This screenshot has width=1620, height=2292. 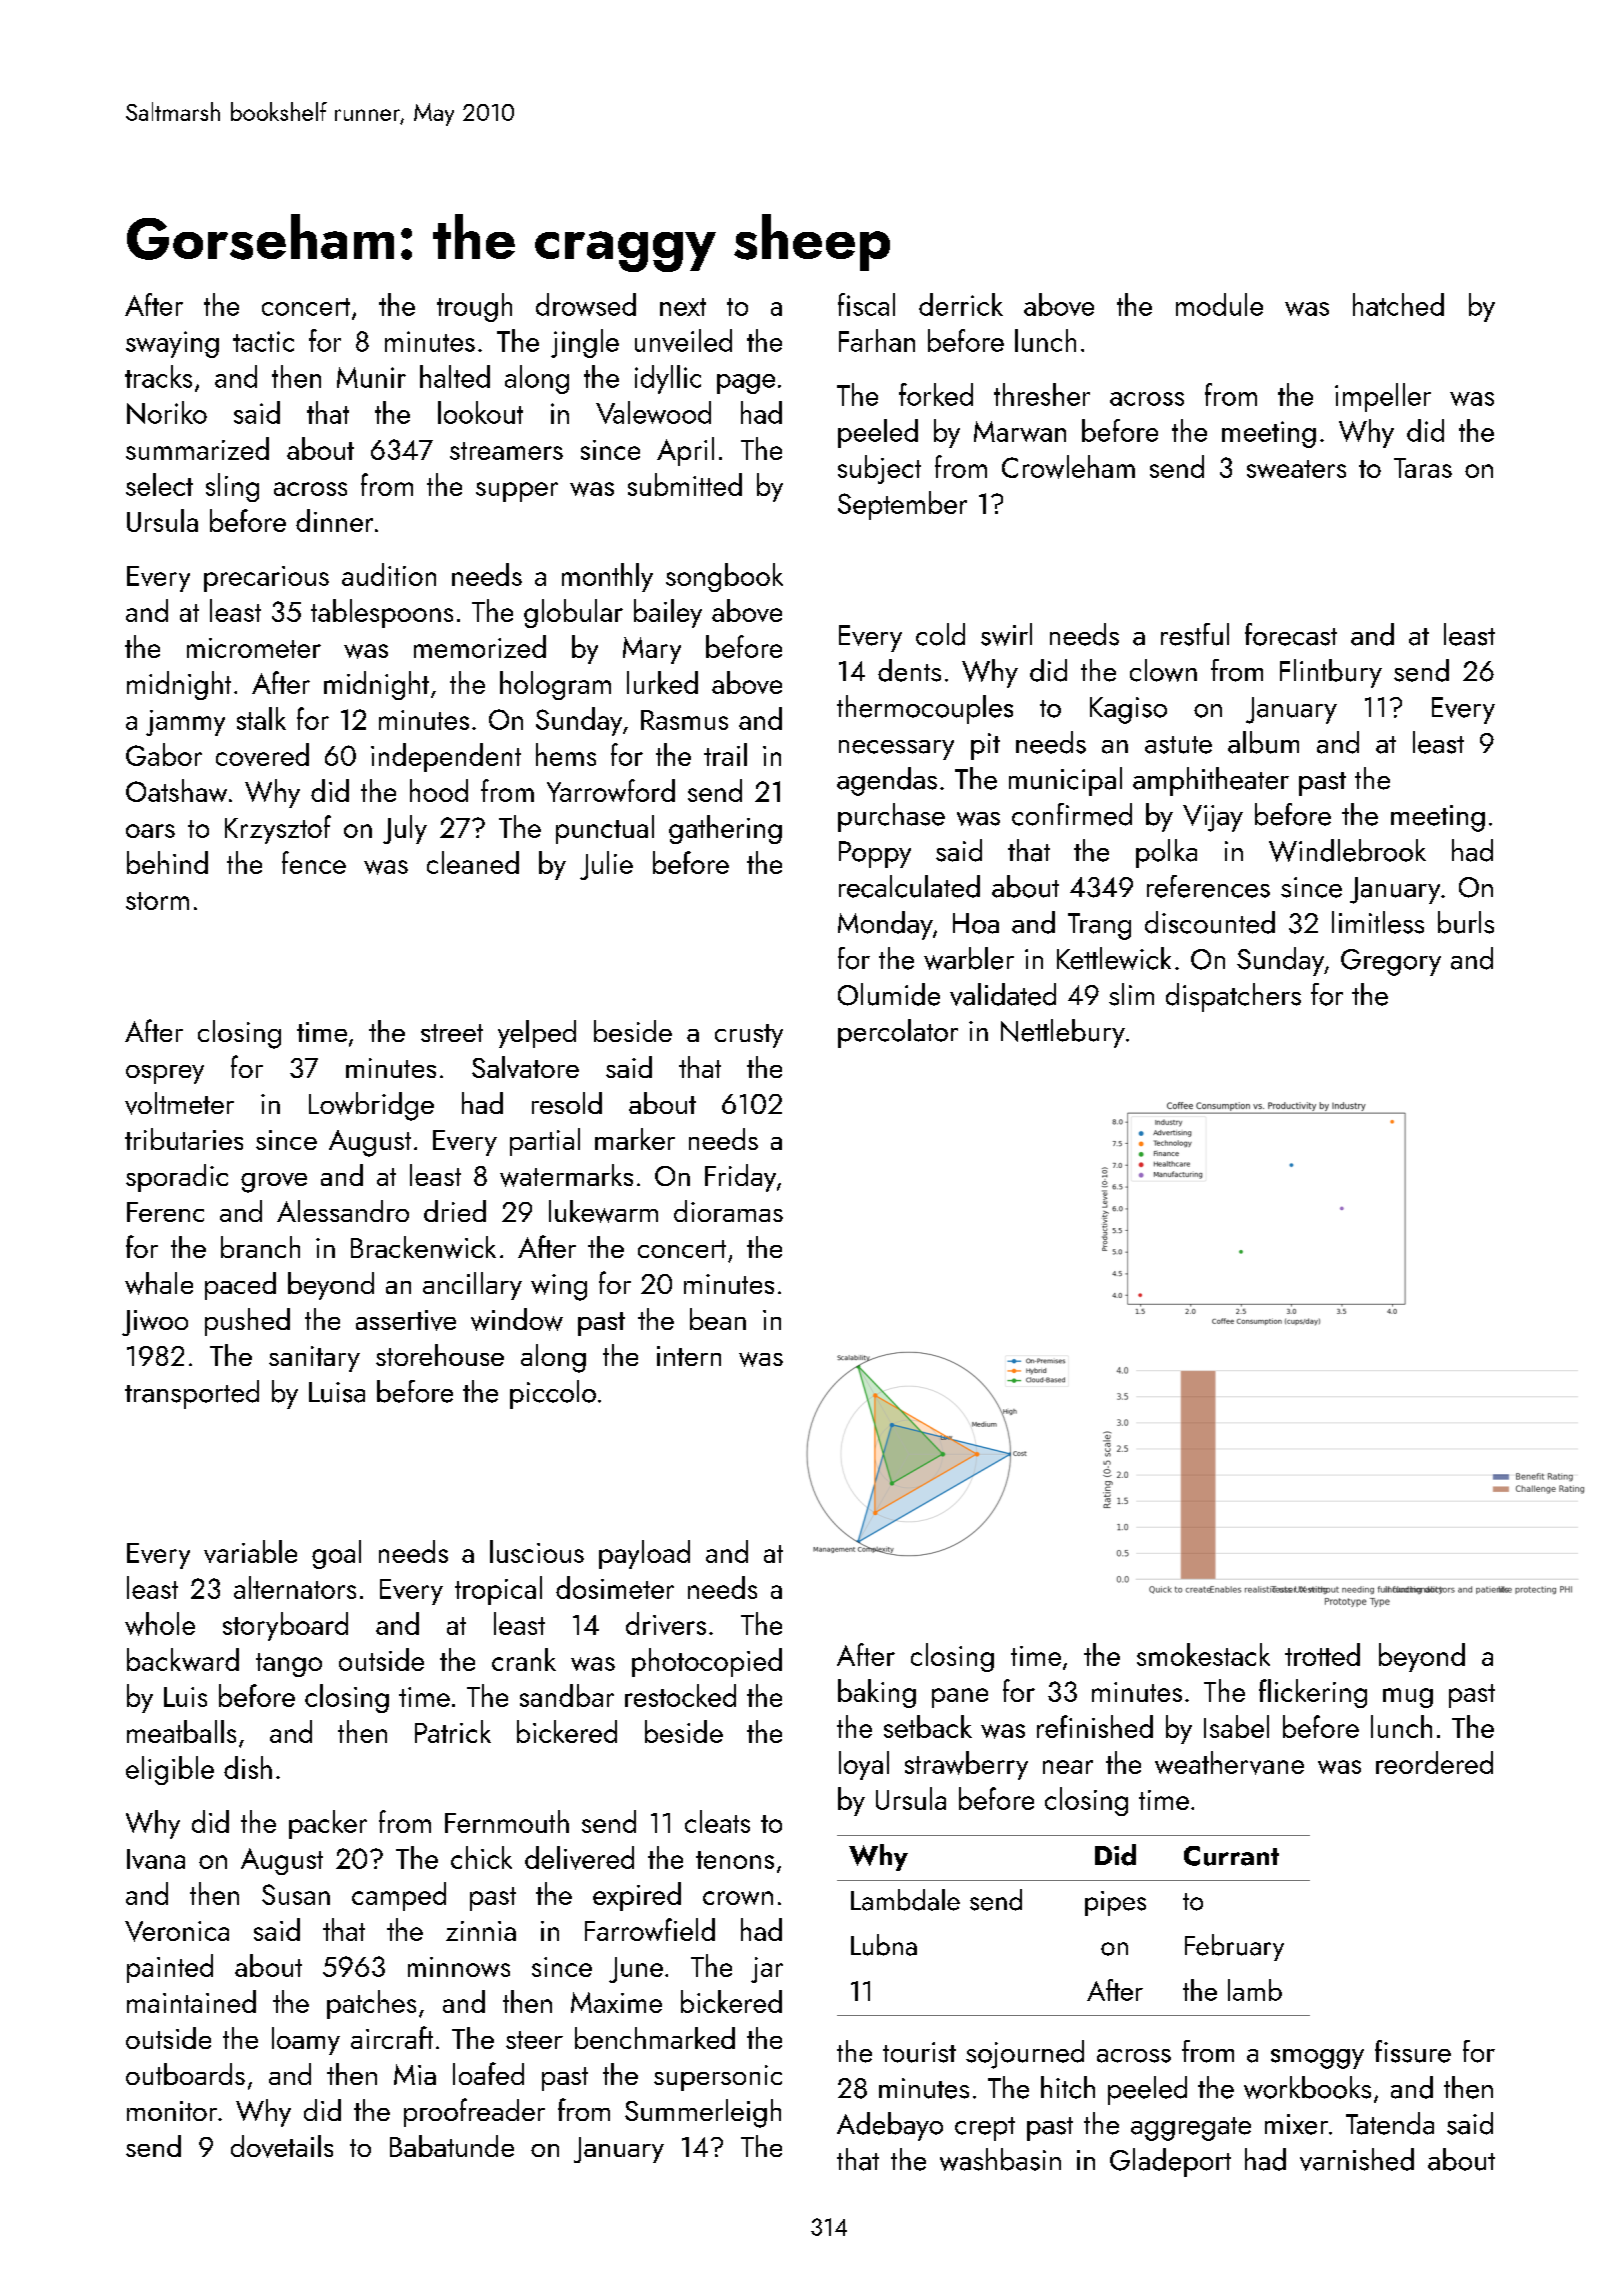 What do you see at coordinates (1263, 742) in the screenshot?
I see `album` at bounding box center [1263, 742].
